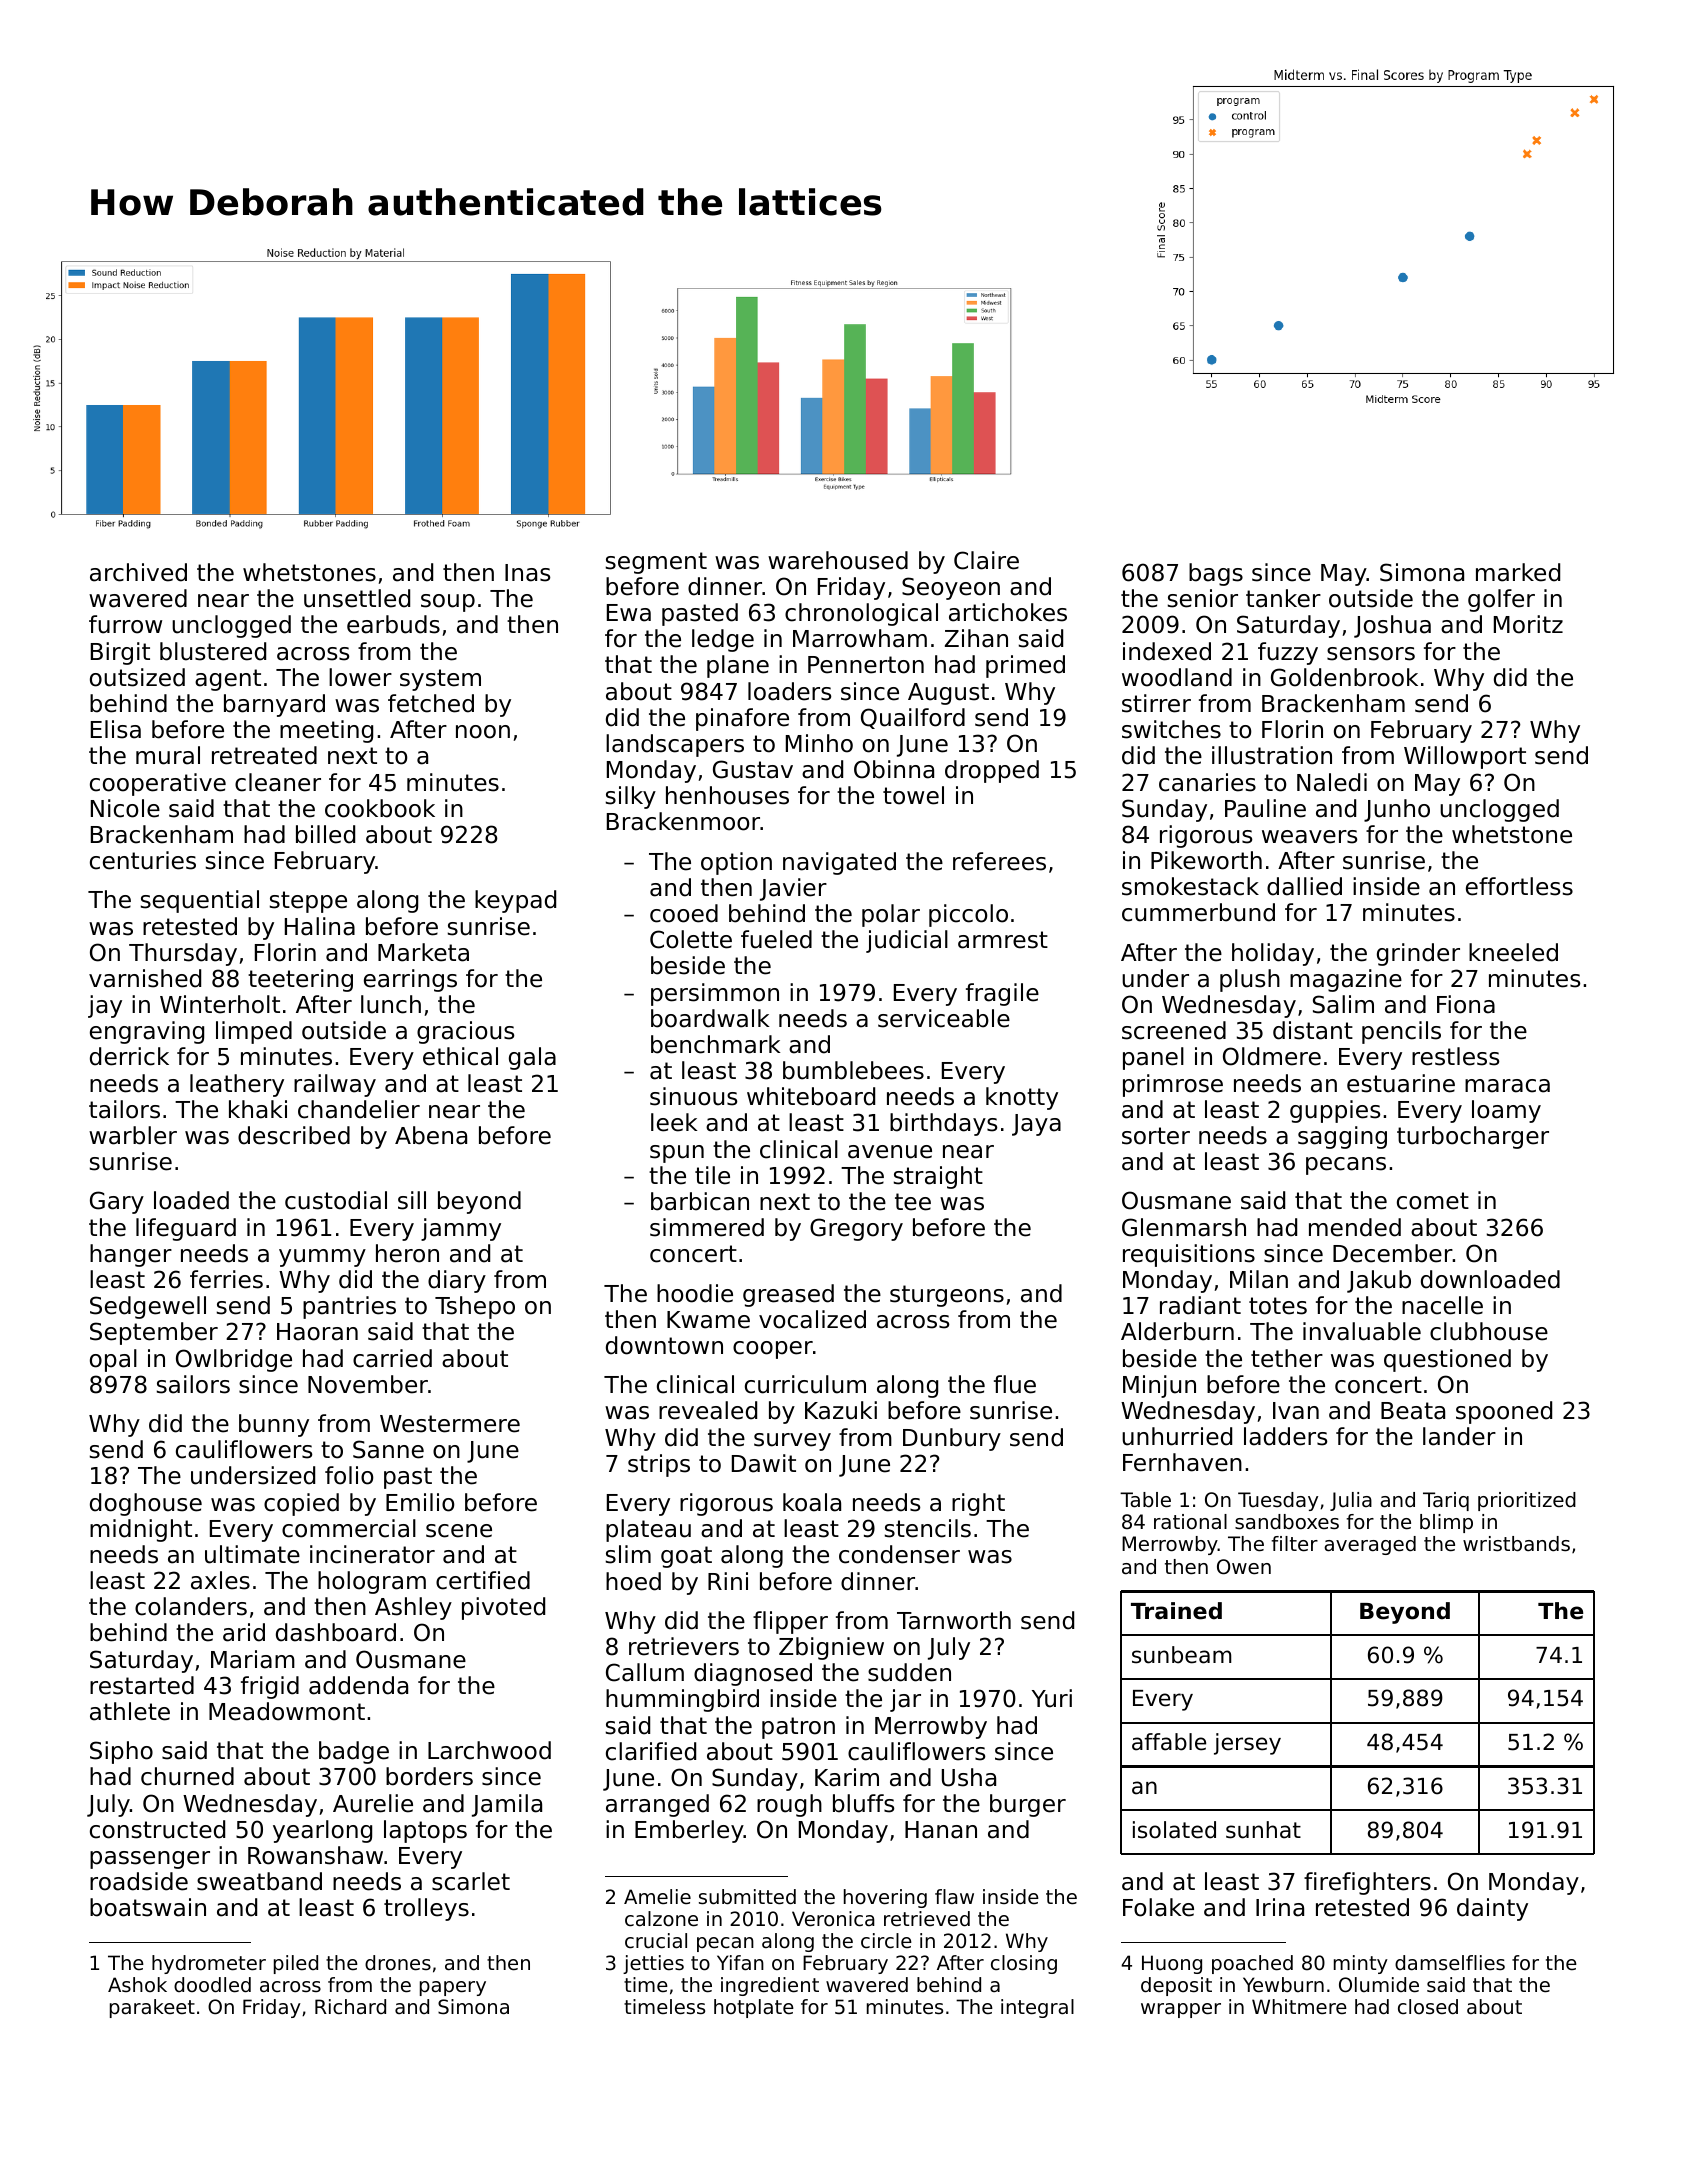  What do you see at coordinates (125, 808) in the image?
I see `Nicole` at bounding box center [125, 808].
